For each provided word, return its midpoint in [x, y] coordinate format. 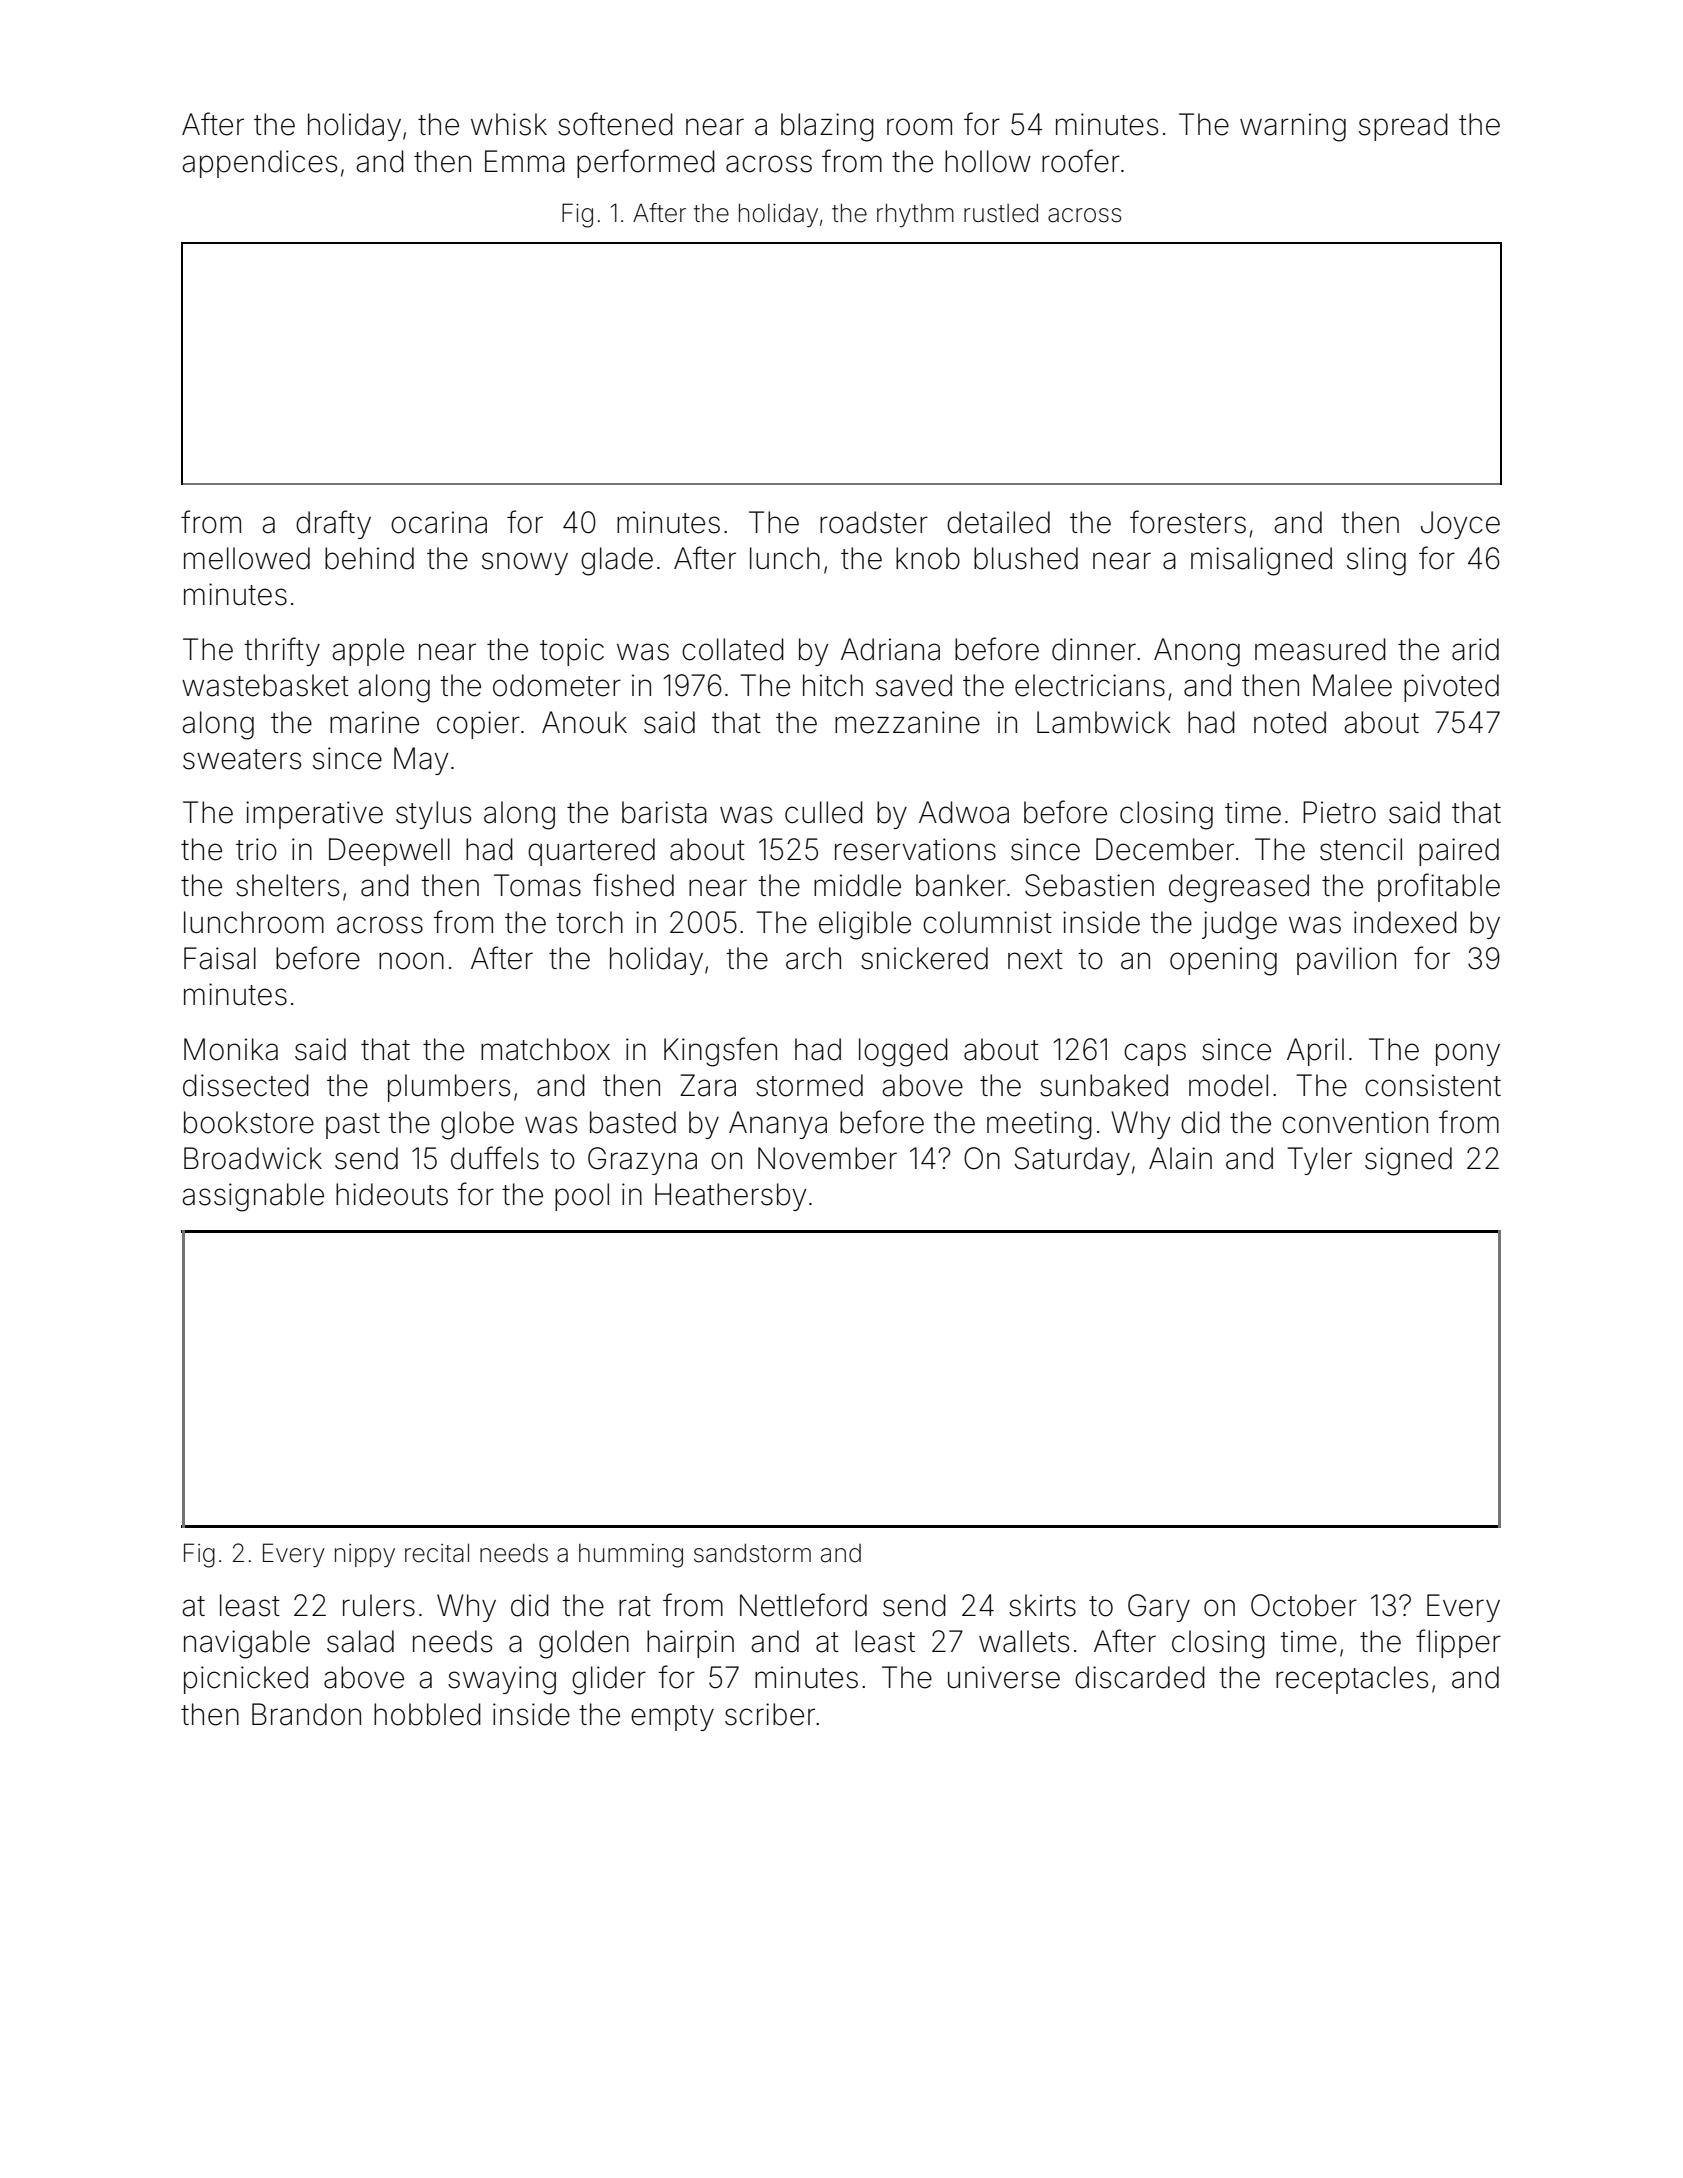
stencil [1361, 849]
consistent [1433, 1085]
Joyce [1460, 525]
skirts [1042, 1605]
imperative [314, 815]
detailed [998, 522]
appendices [259, 164]
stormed [809, 1085]
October [1304, 1605]
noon [411, 961]
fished [633, 885]
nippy [365, 1555]
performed [646, 163]
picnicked [246, 1680]
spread [1403, 127]
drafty [333, 524]
